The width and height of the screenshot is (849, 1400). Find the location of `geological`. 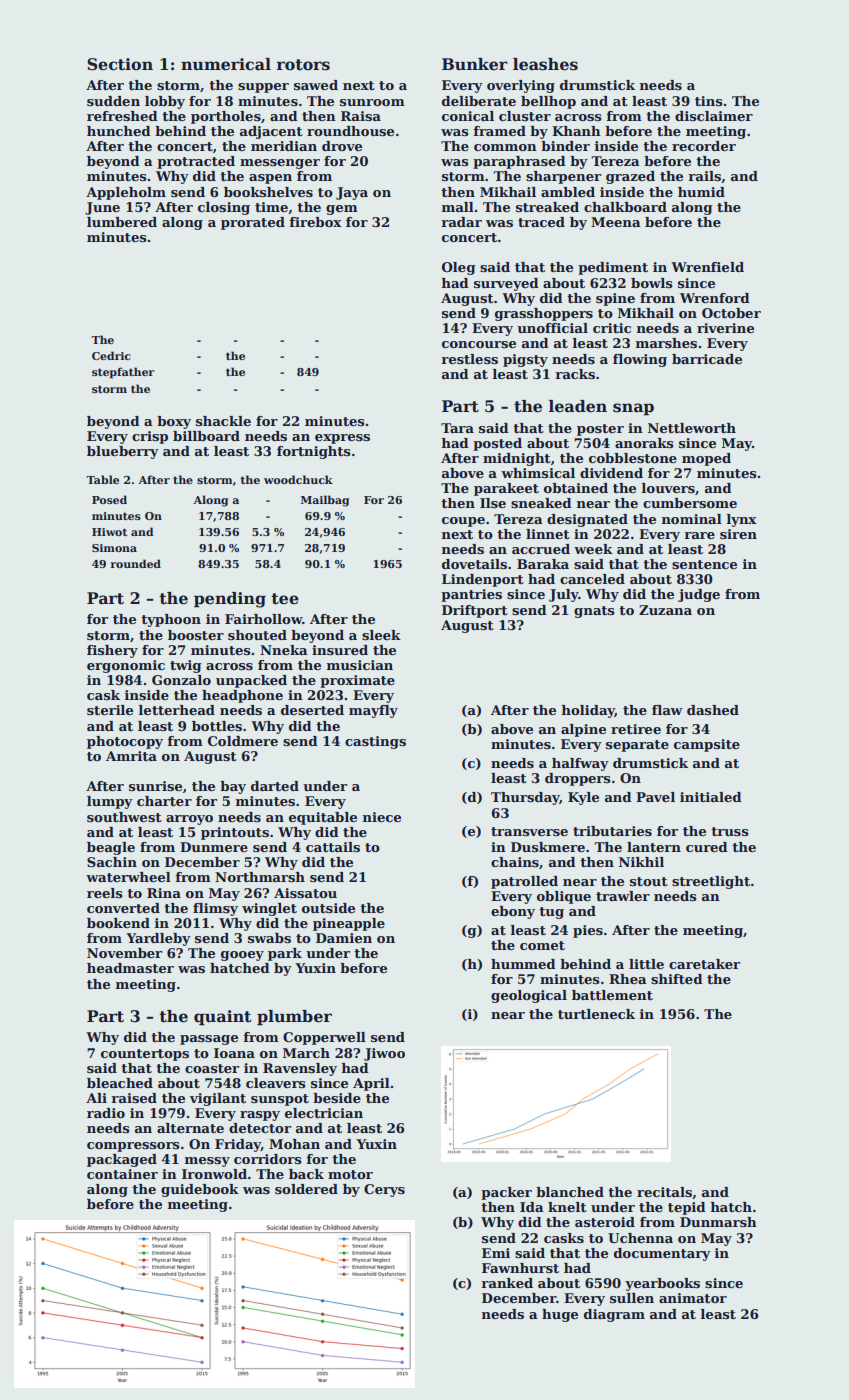

geological is located at coordinates (529, 996).
